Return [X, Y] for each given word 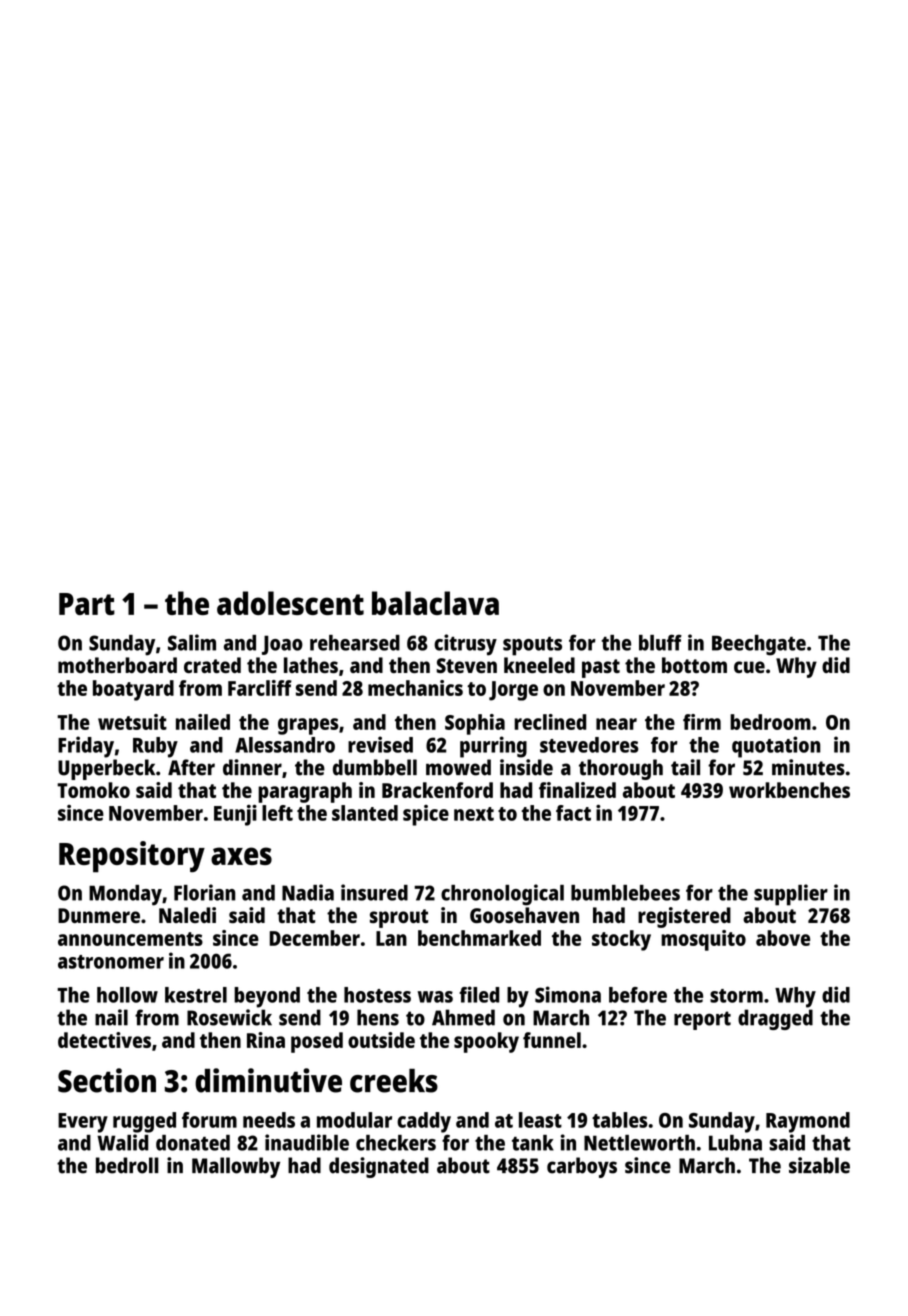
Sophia [475, 724]
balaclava [435, 603]
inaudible [307, 1142]
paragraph [305, 792]
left [277, 813]
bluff [660, 642]
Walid [122, 1142]
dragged [775, 1019]
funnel [552, 1040]
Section [107, 1080]
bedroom [770, 722]
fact [573, 813]
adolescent [290, 603]
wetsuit [132, 722]
